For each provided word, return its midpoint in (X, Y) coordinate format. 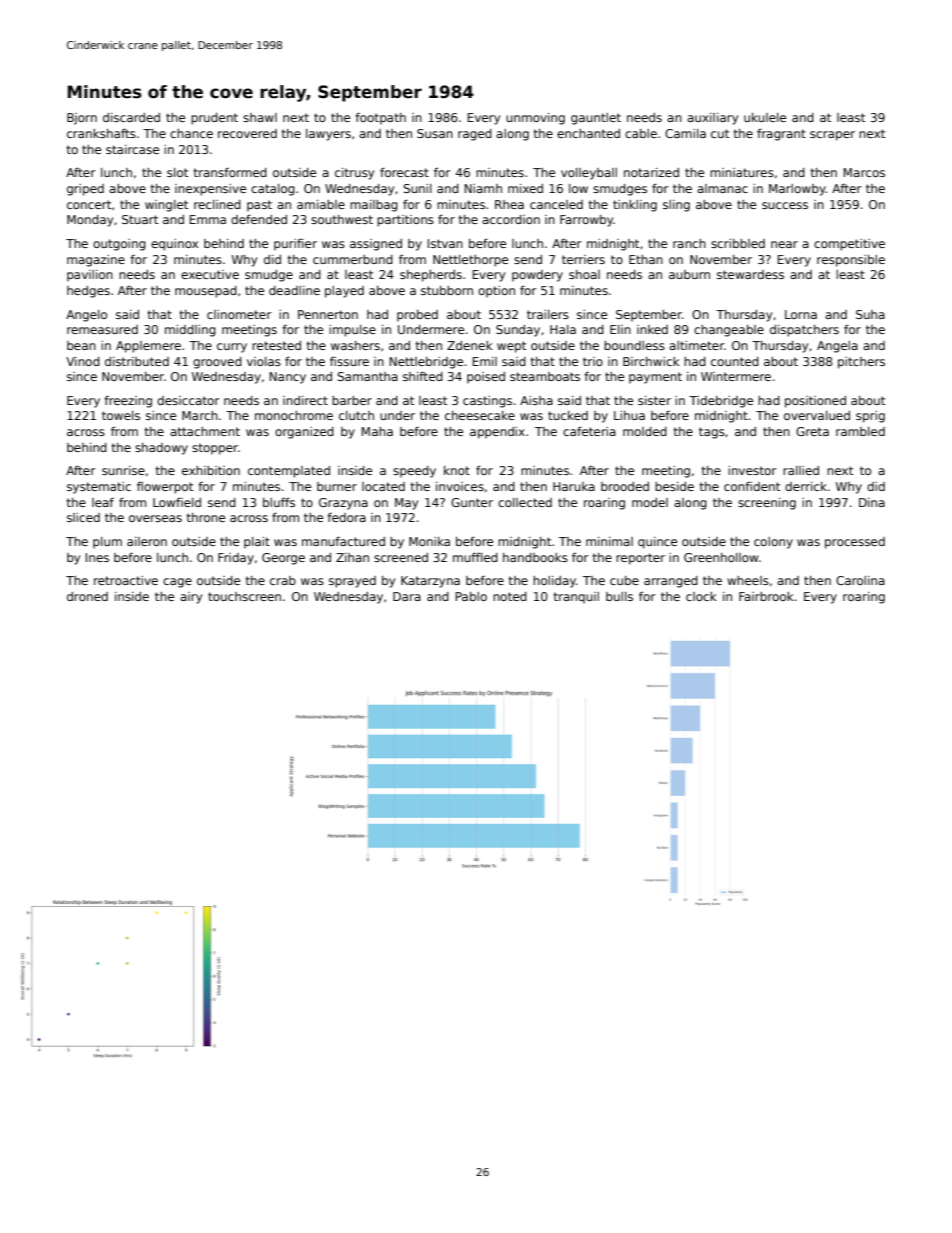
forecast (404, 172)
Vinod (83, 361)
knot (457, 470)
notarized (651, 172)
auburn (689, 274)
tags (712, 433)
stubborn (447, 290)
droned (87, 596)
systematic (99, 488)
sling (676, 206)
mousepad (206, 292)
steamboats (545, 376)
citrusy (354, 174)
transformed (230, 172)
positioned (815, 402)
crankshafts (101, 133)
